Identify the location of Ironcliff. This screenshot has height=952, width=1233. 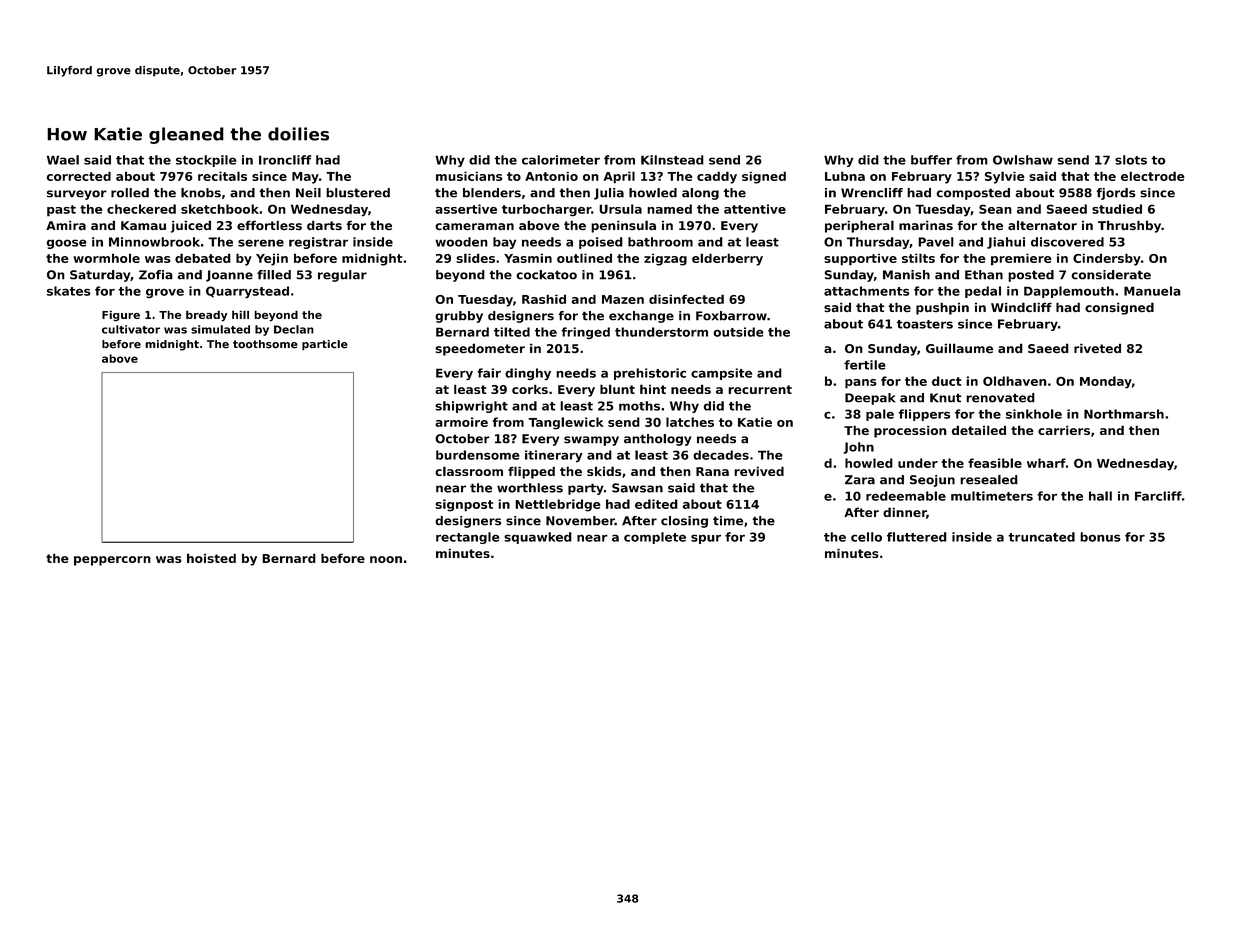
(285, 160).
